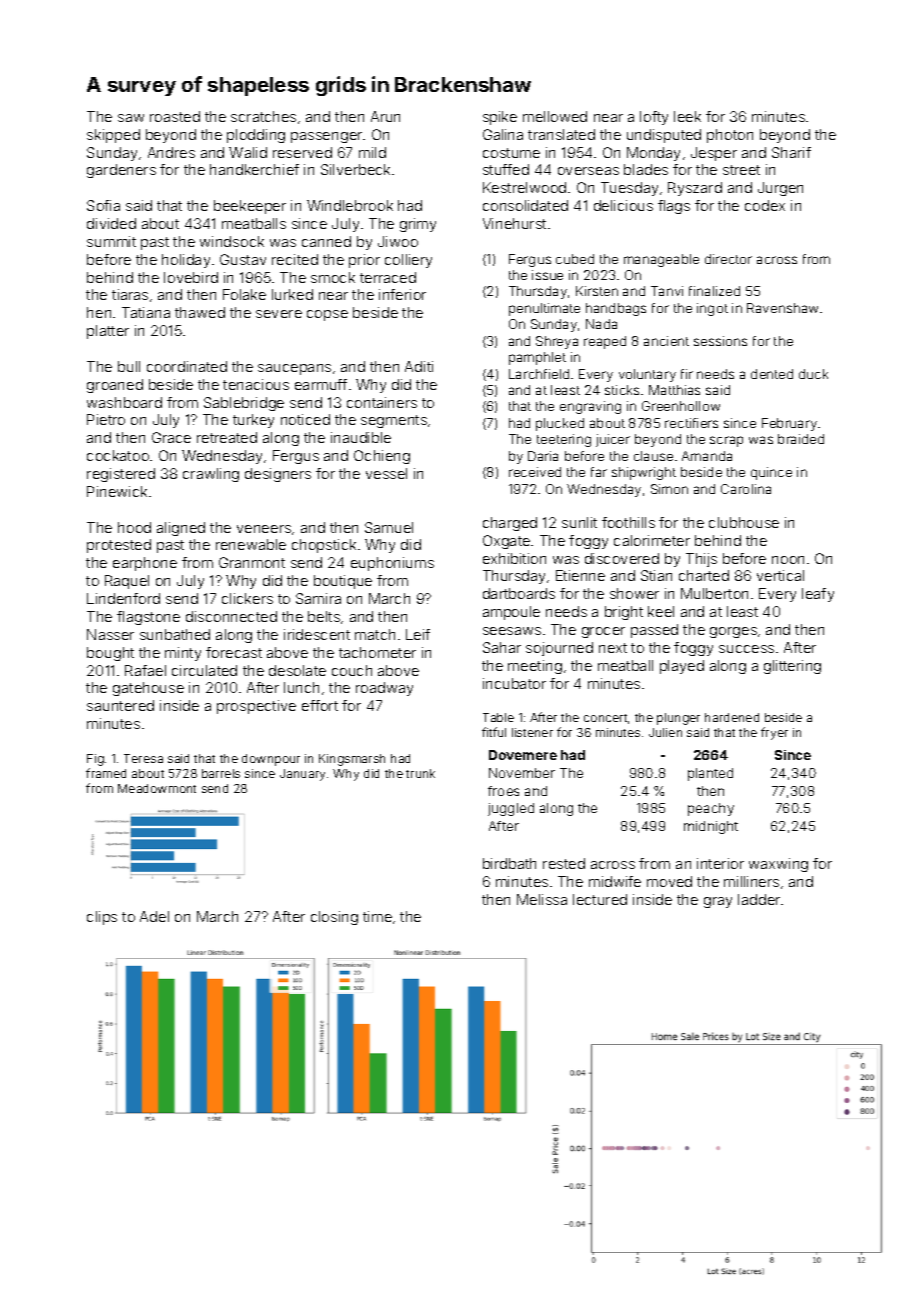 The width and height of the screenshot is (924, 1308). I want to click on incubator, so click(514, 683).
